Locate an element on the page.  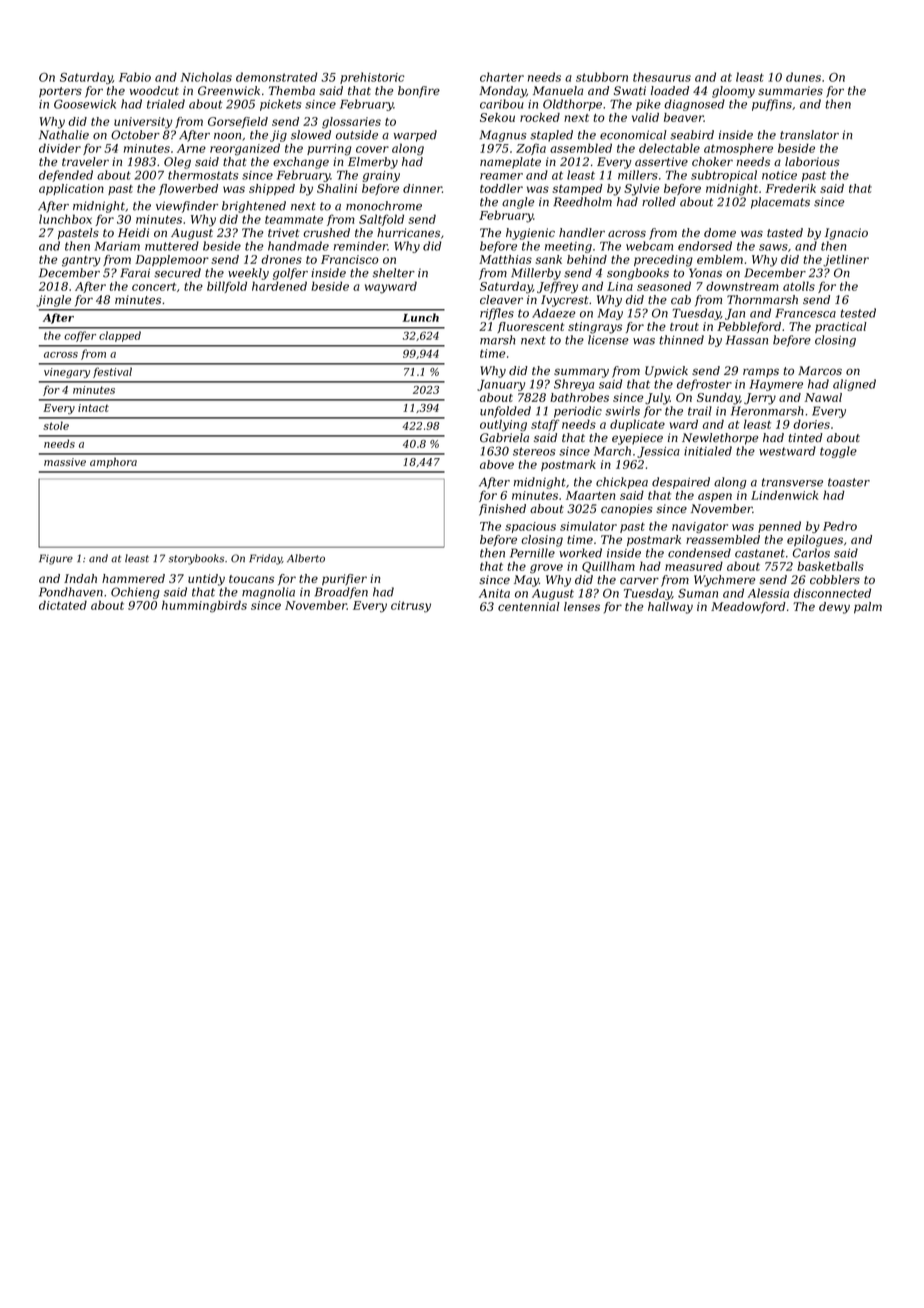
dictated is located at coordinates (63, 605).
